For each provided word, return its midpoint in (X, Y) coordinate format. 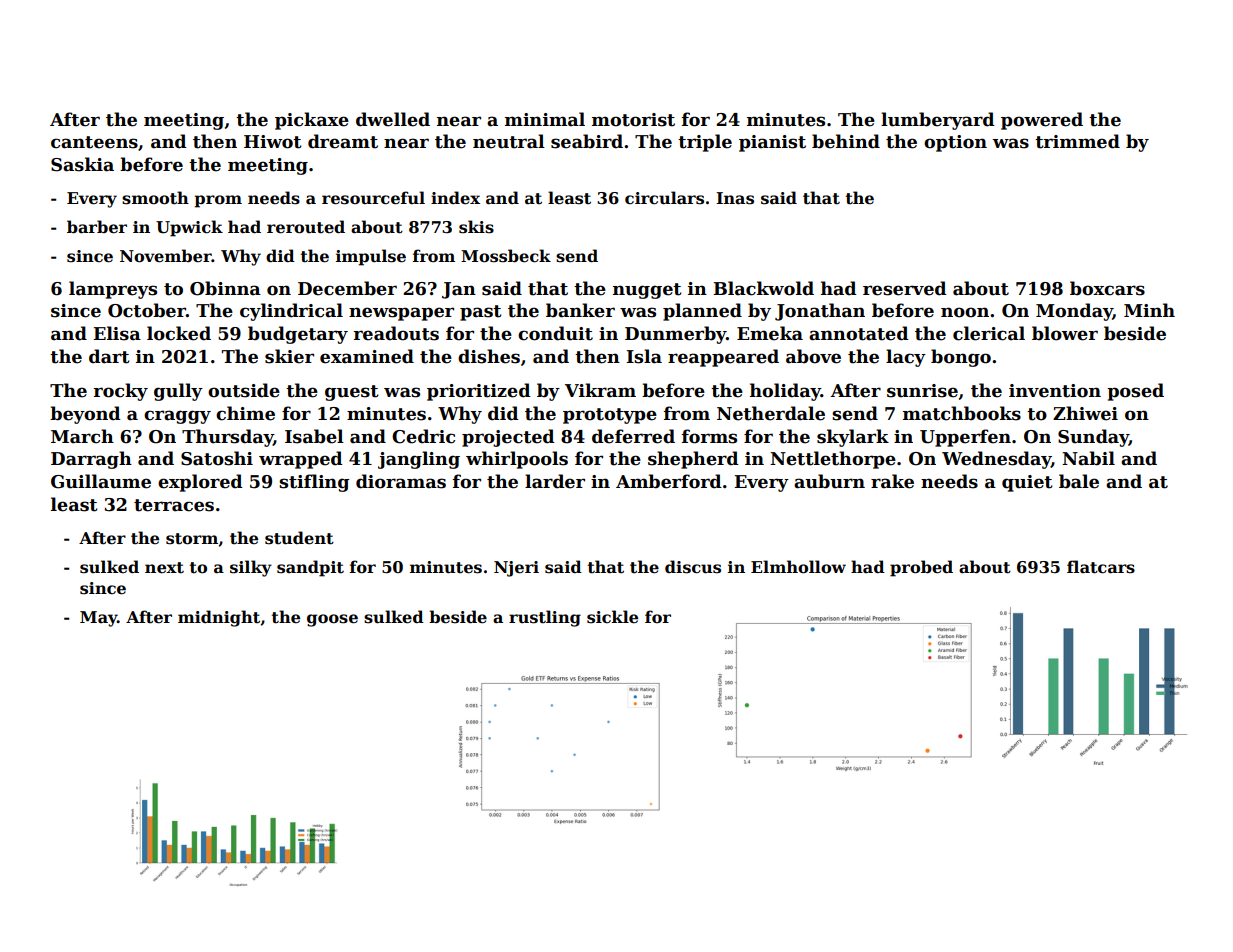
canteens (94, 142)
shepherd (693, 460)
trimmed (1077, 141)
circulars (664, 198)
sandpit (310, 568)
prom (218, 201)
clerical (989, 333)
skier (289, 356)
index (455, 198)
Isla (644, 356)
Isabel (314, 436)
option (955, 143)
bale (1079, 481)
